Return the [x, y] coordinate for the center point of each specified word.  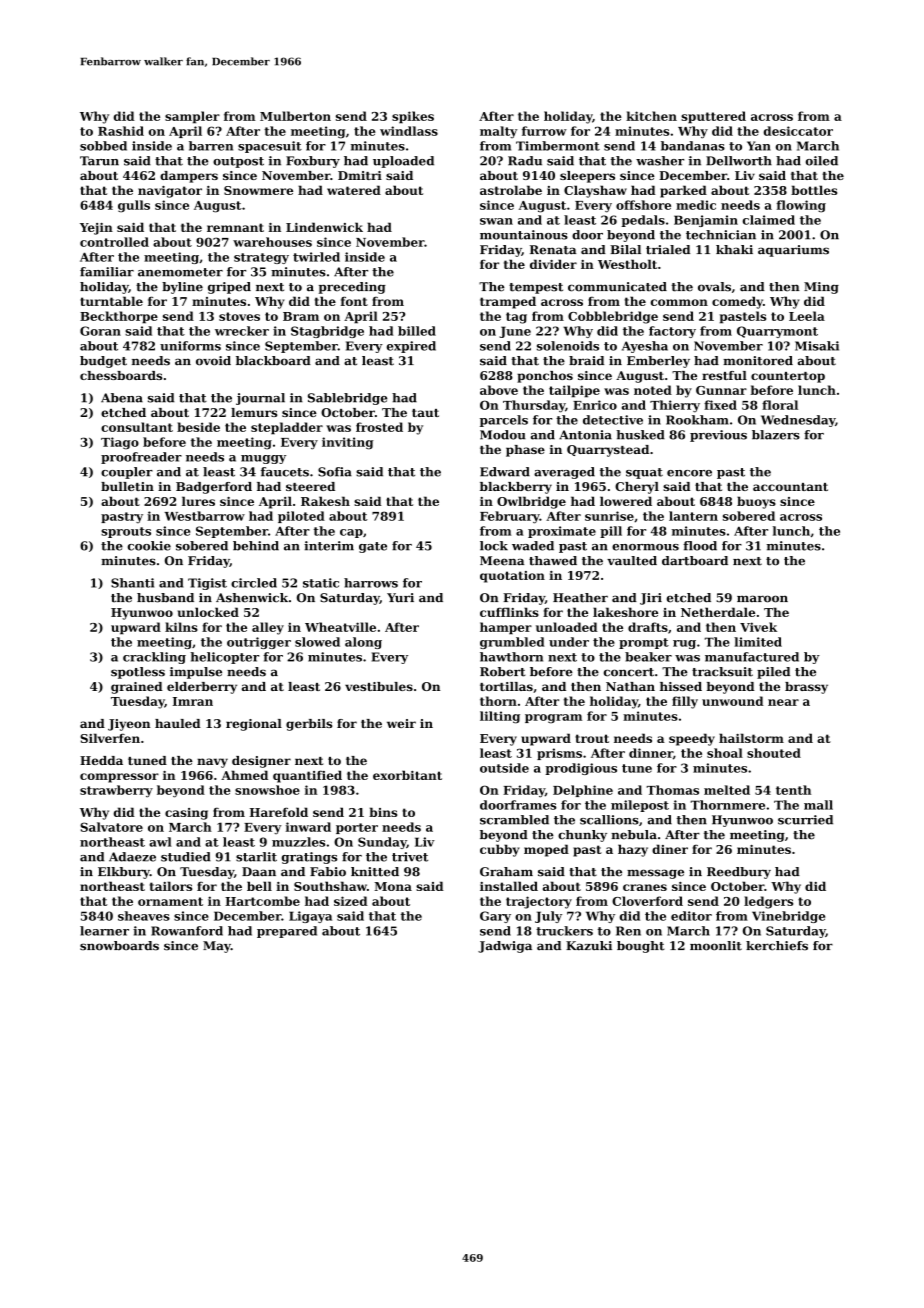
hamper [506, 628]
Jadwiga [505, 947]
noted [653, 390]
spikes [413, 117]
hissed [681, 686]
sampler [192, 117]
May [217, 947]
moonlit [716, 946]
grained [137, 688]
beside [198, 427]
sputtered [713, 117]
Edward [505, 472]
